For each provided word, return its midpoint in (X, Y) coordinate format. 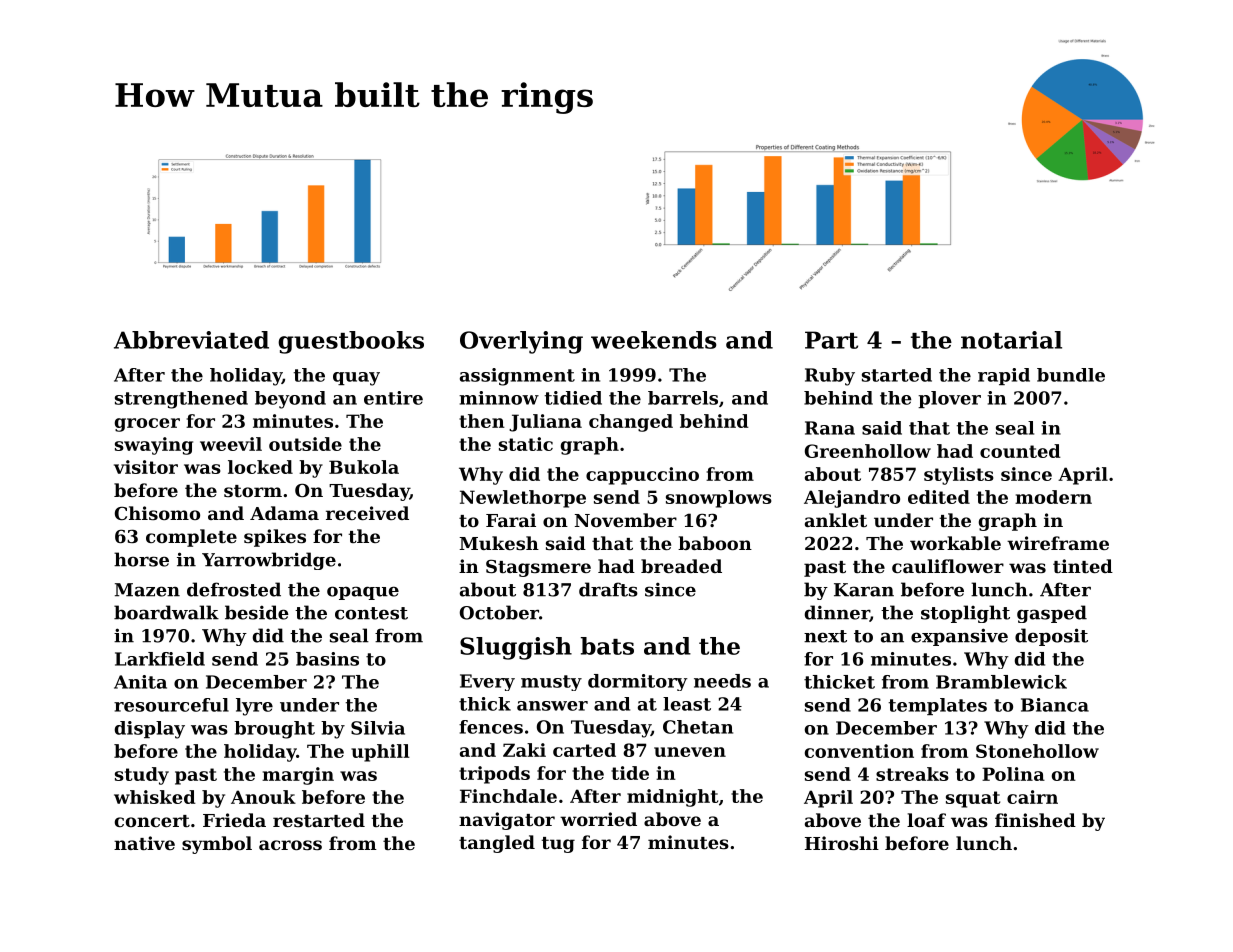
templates (937, 706)
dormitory (638, 682)
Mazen (147, 590)
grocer (147, 425)
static (526, 444)
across (290, 845)
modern (1053, 497)
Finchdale (508, 796)
